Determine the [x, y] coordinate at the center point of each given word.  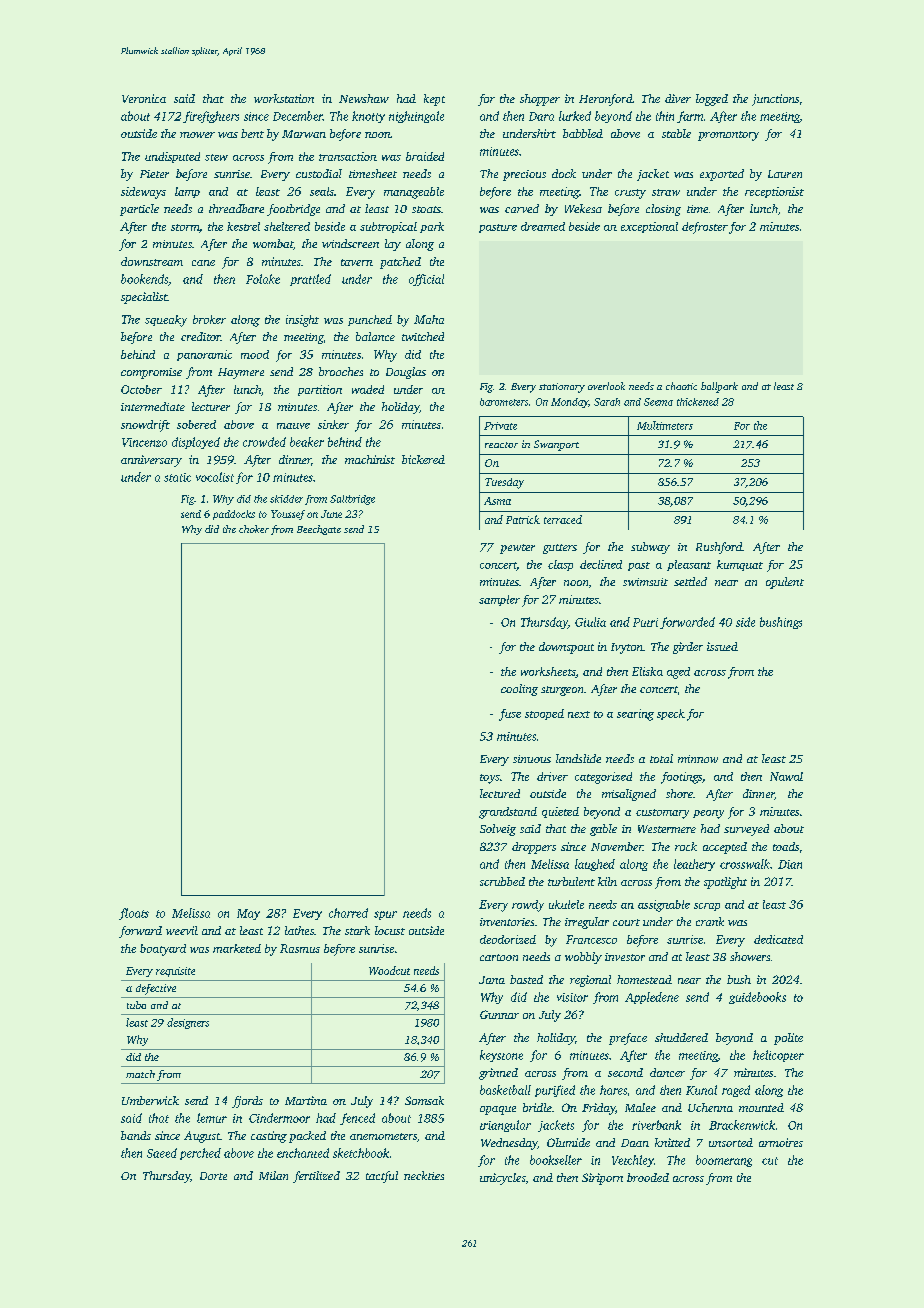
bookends [144, 279]
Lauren [785, 174]
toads [786, 846]
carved [522, 208]
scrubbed [502, 881]
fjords [247, 1102]
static [177, 477]
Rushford [719, 548]
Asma [497, 501]
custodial [319, 173]
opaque [498, 1110]
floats [134, 914]
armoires [781, 1142]
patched [400, 263]
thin [665, 116]
